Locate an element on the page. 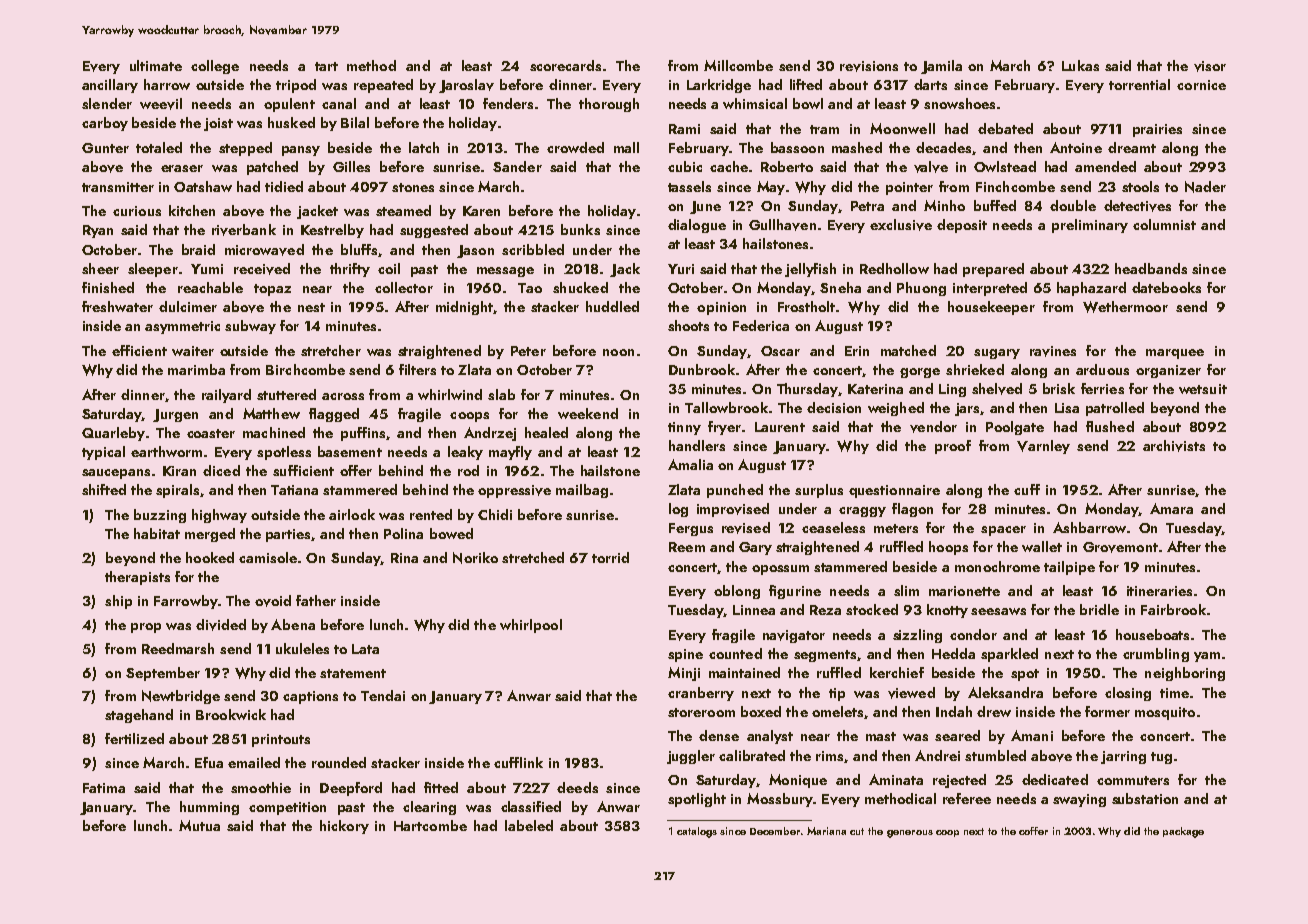 The image size is (1308, 924). double is located at coordinates (1073, 205).
